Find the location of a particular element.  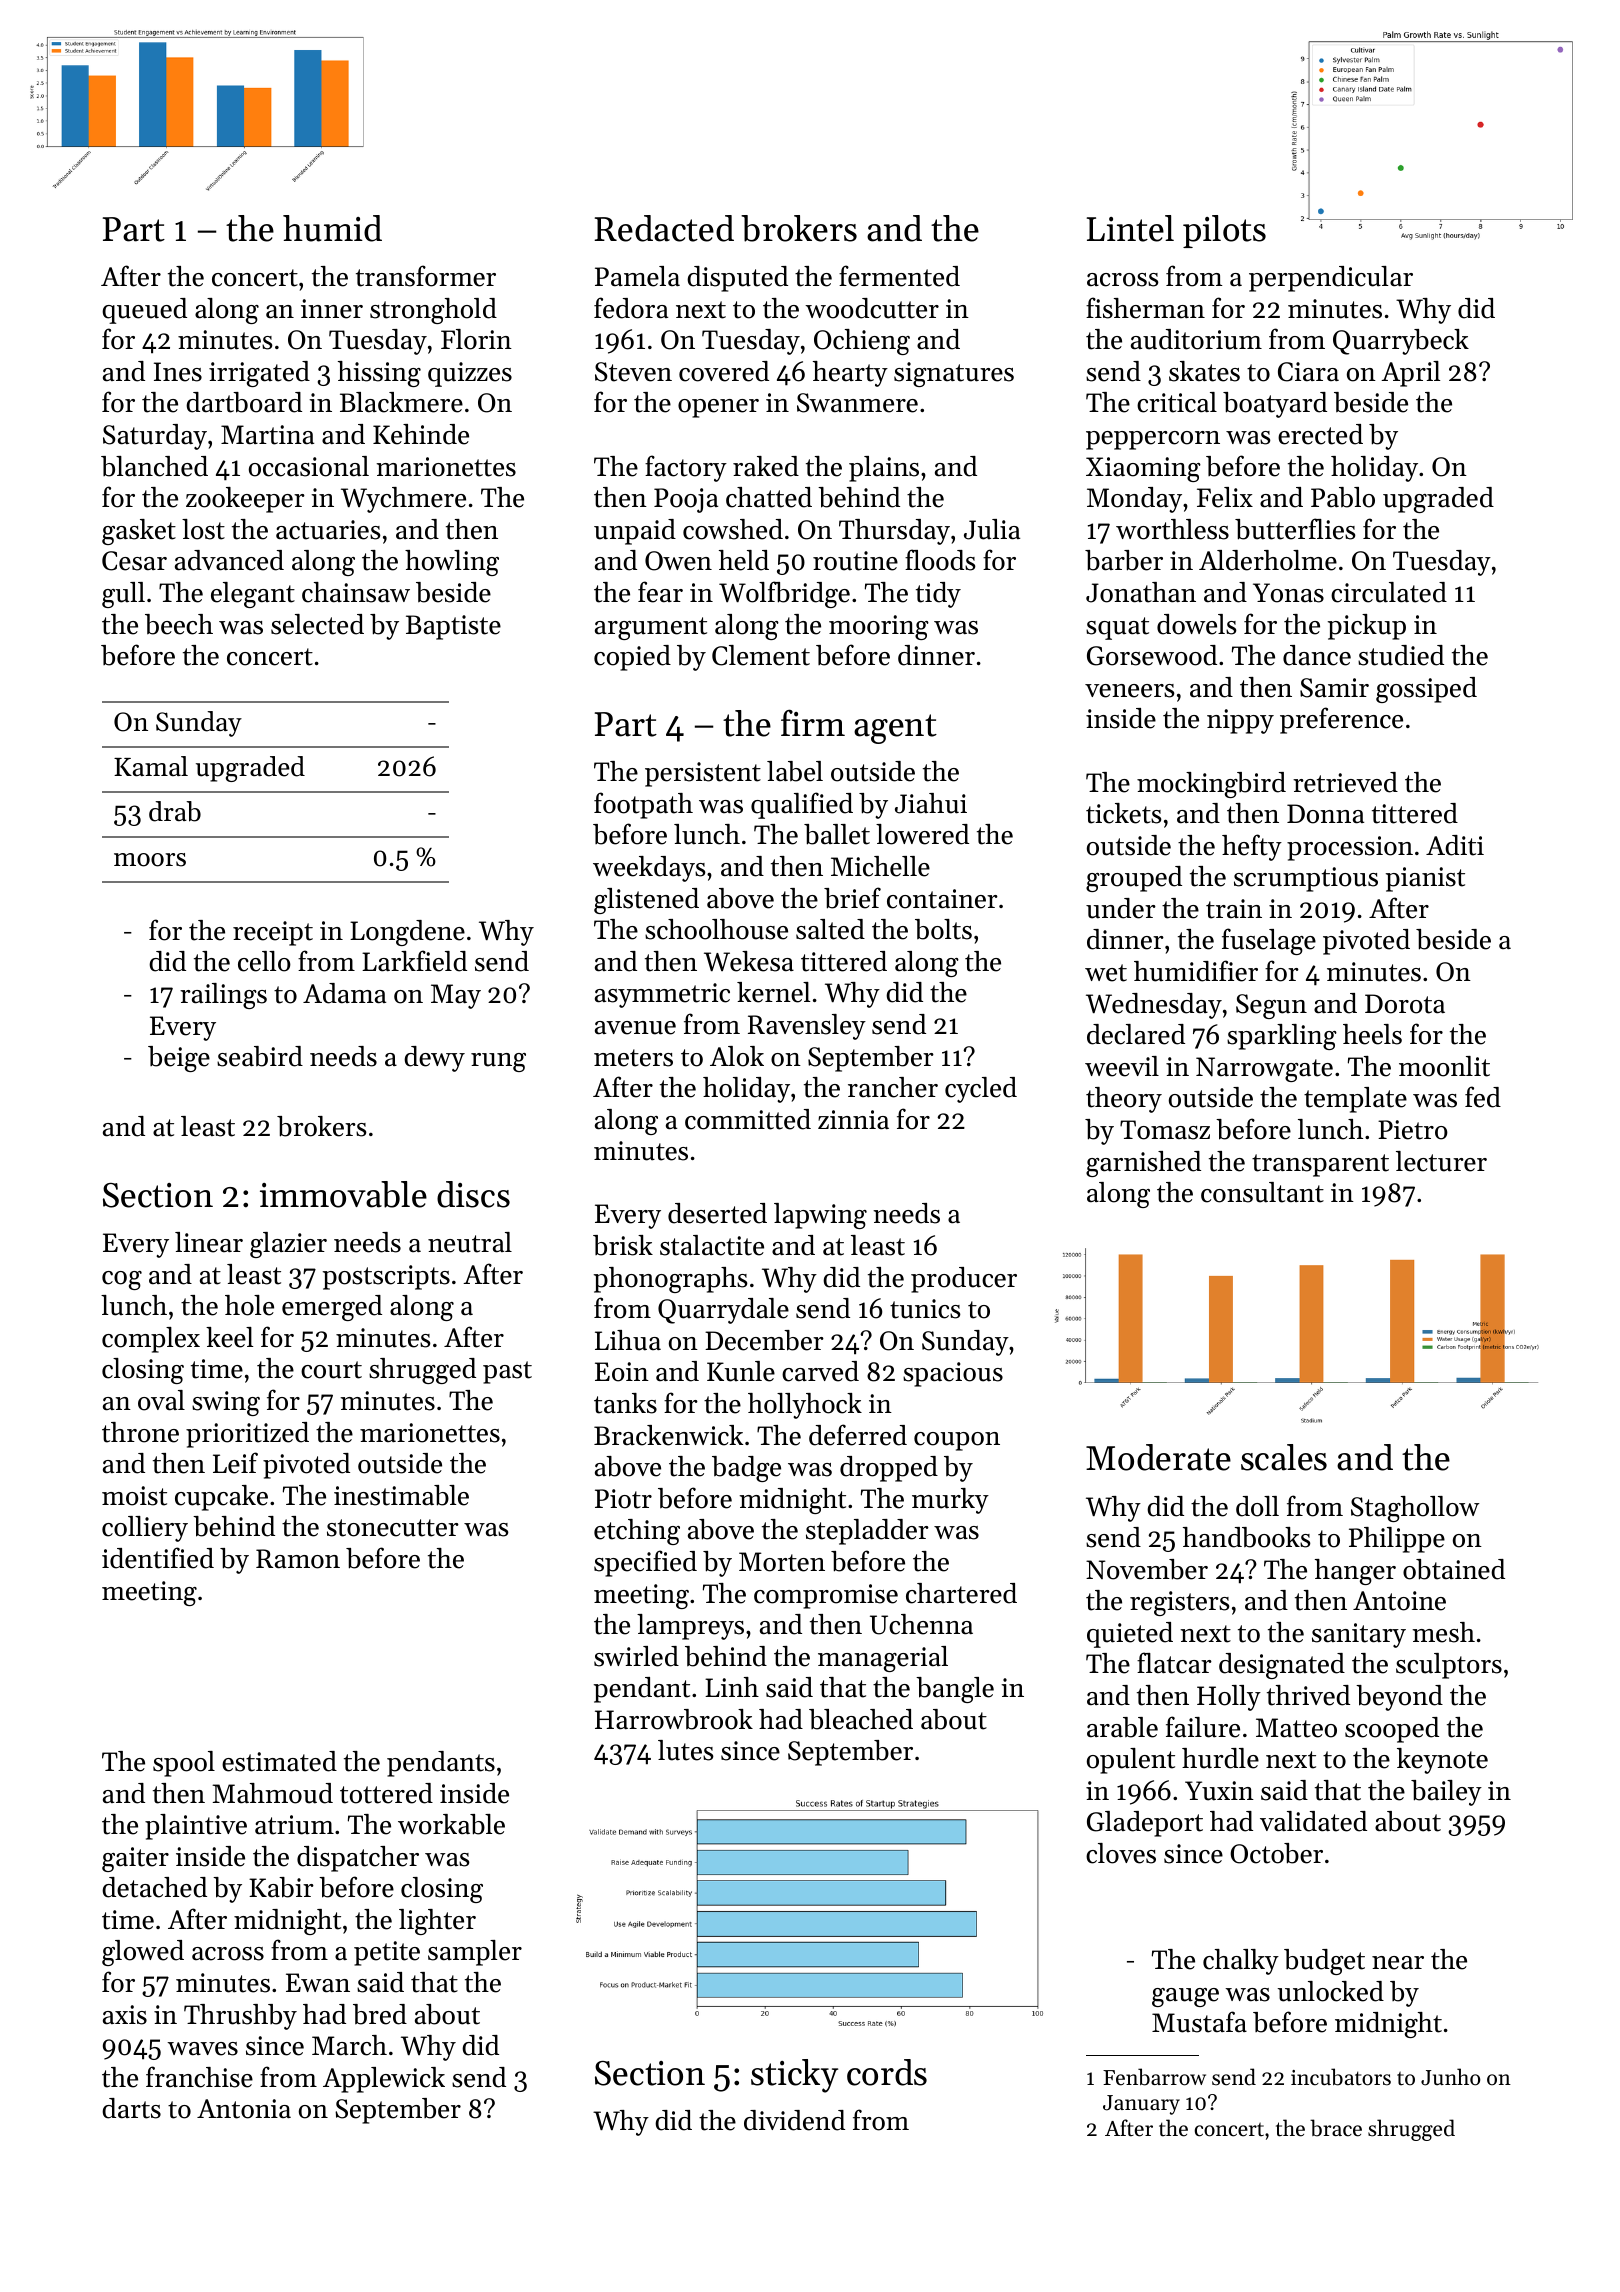

Antonia is located at coordinates (244, 2109).
